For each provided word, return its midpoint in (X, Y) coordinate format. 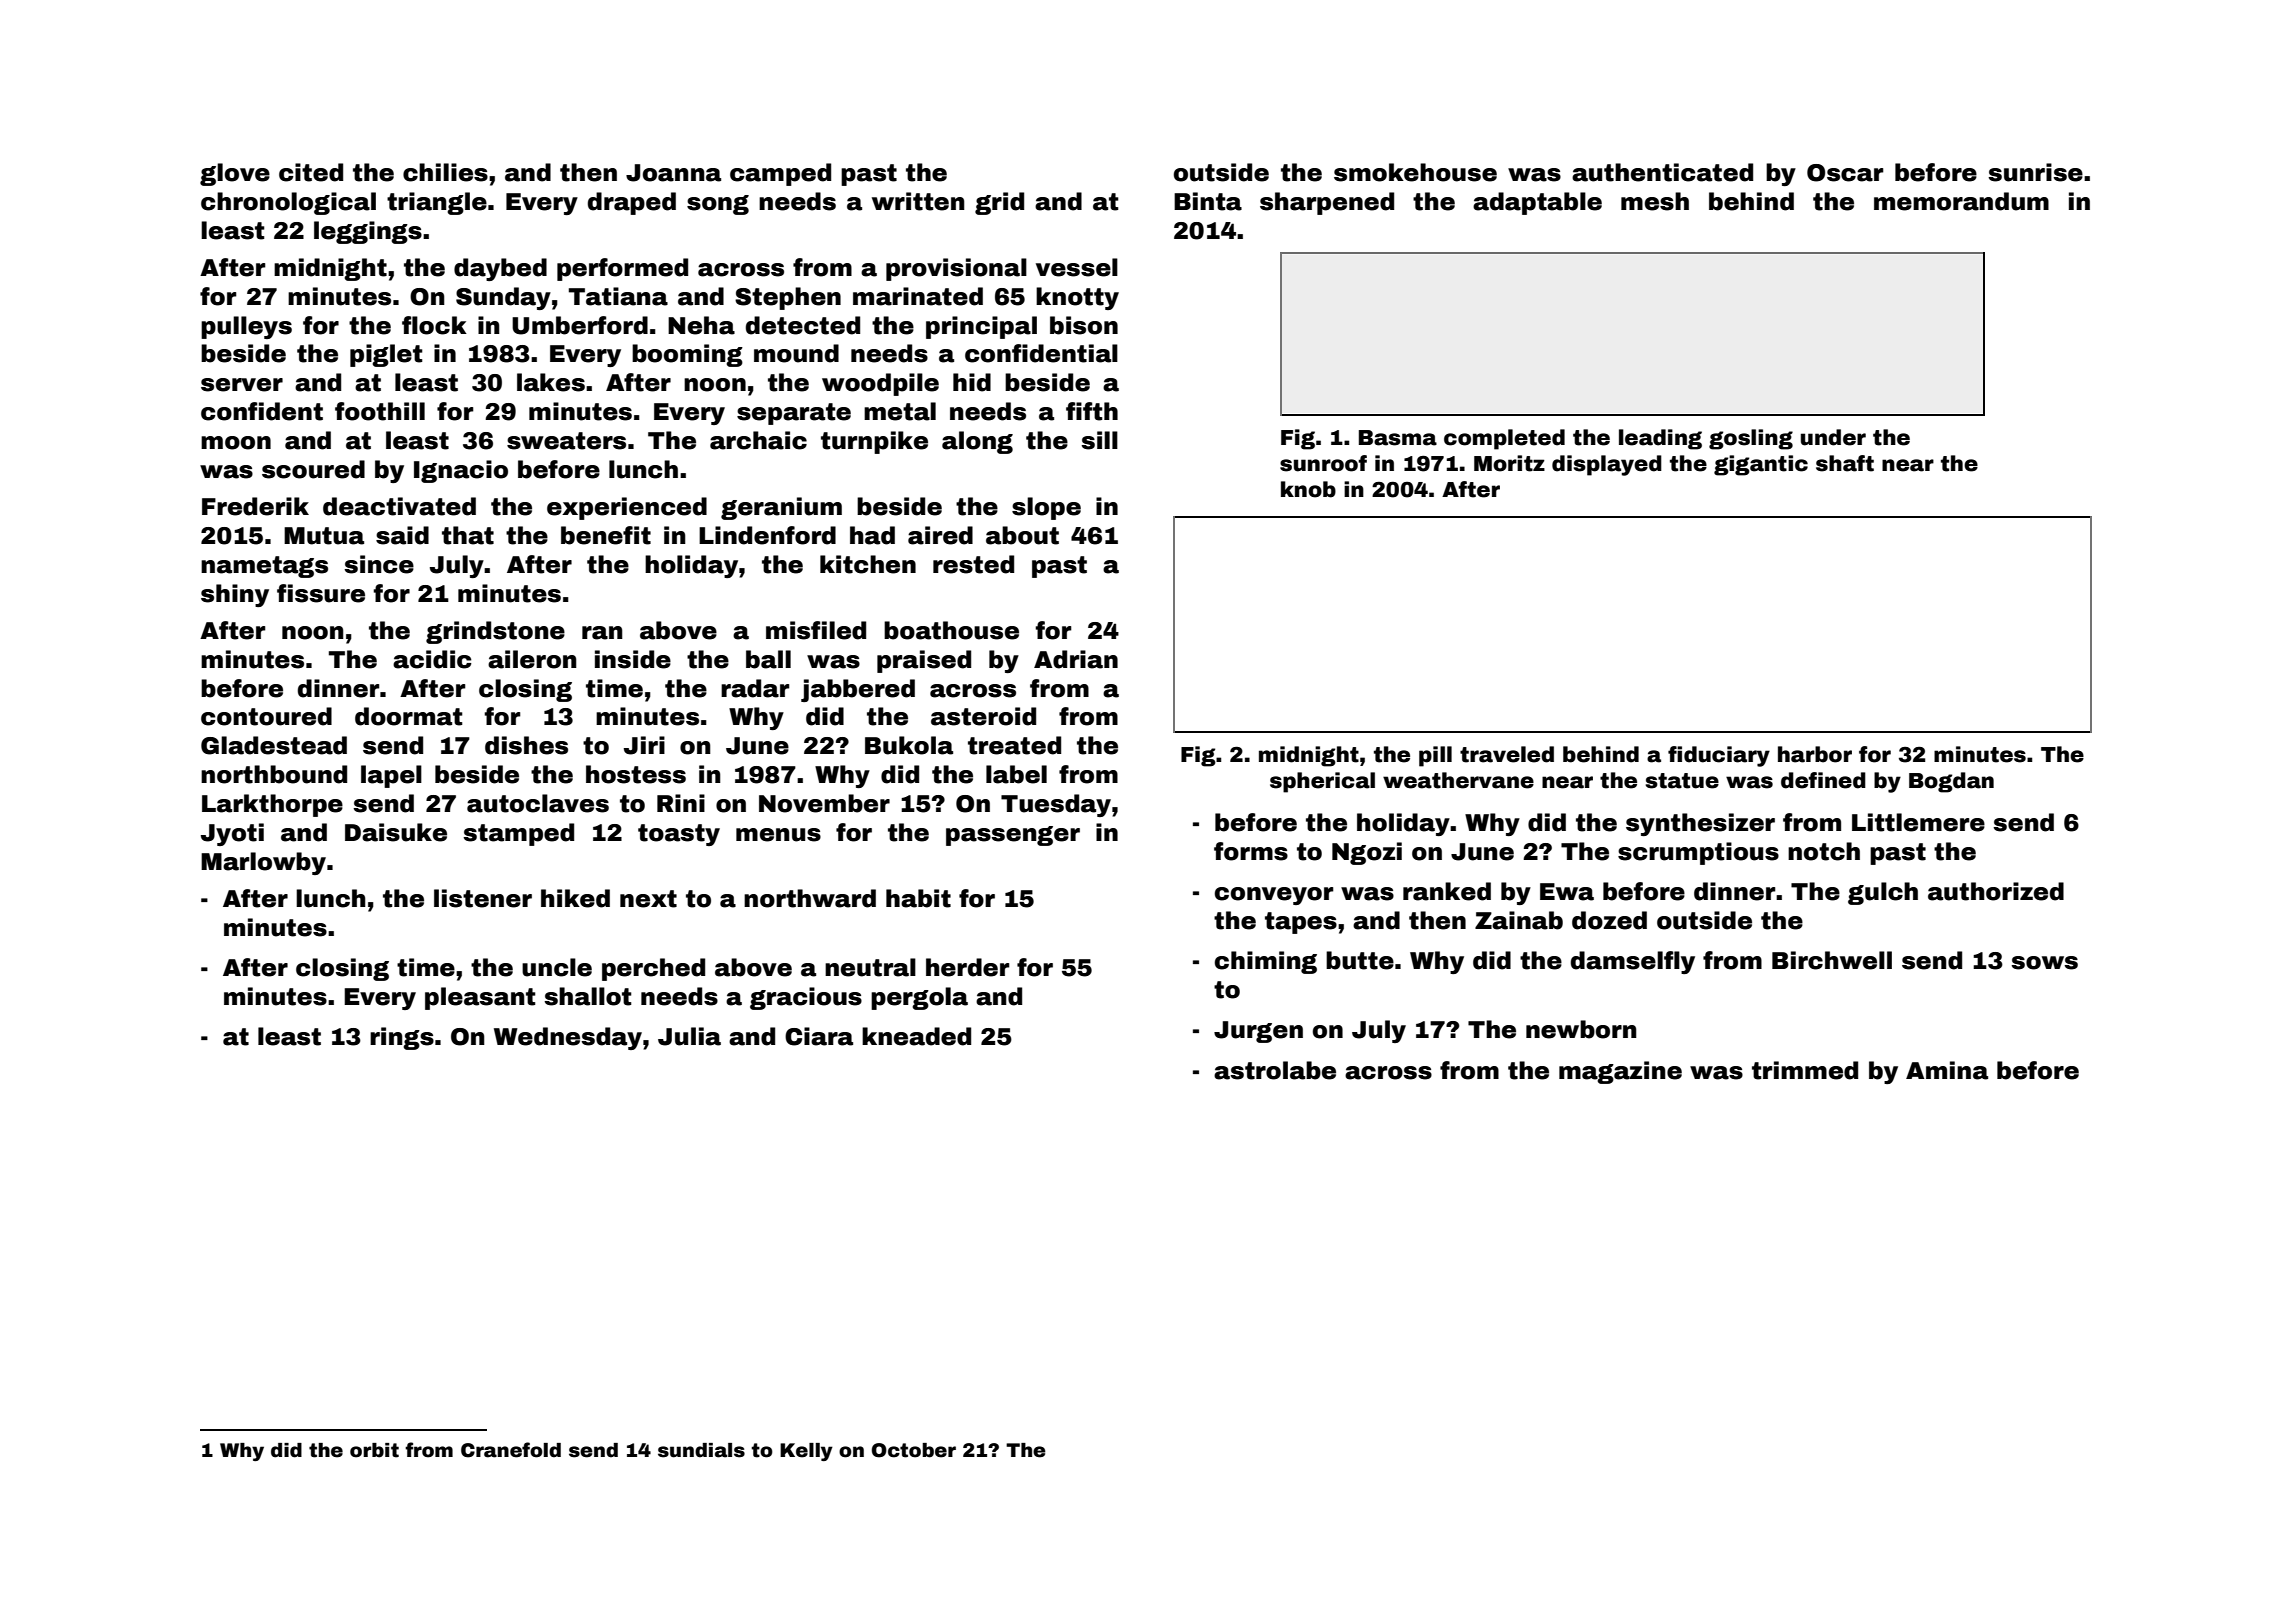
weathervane (1458, 780)
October (914, 1450)
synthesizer (1700, 824)
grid (999, 203)
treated (1014, 745)
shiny (235, 595)
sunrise (2035, 172)
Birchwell (1832, 960)
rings (402, 1038)
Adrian (1076, 659)
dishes (526, 745)
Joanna (673, 173)
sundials (701, 1450)
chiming (1266, 962)
